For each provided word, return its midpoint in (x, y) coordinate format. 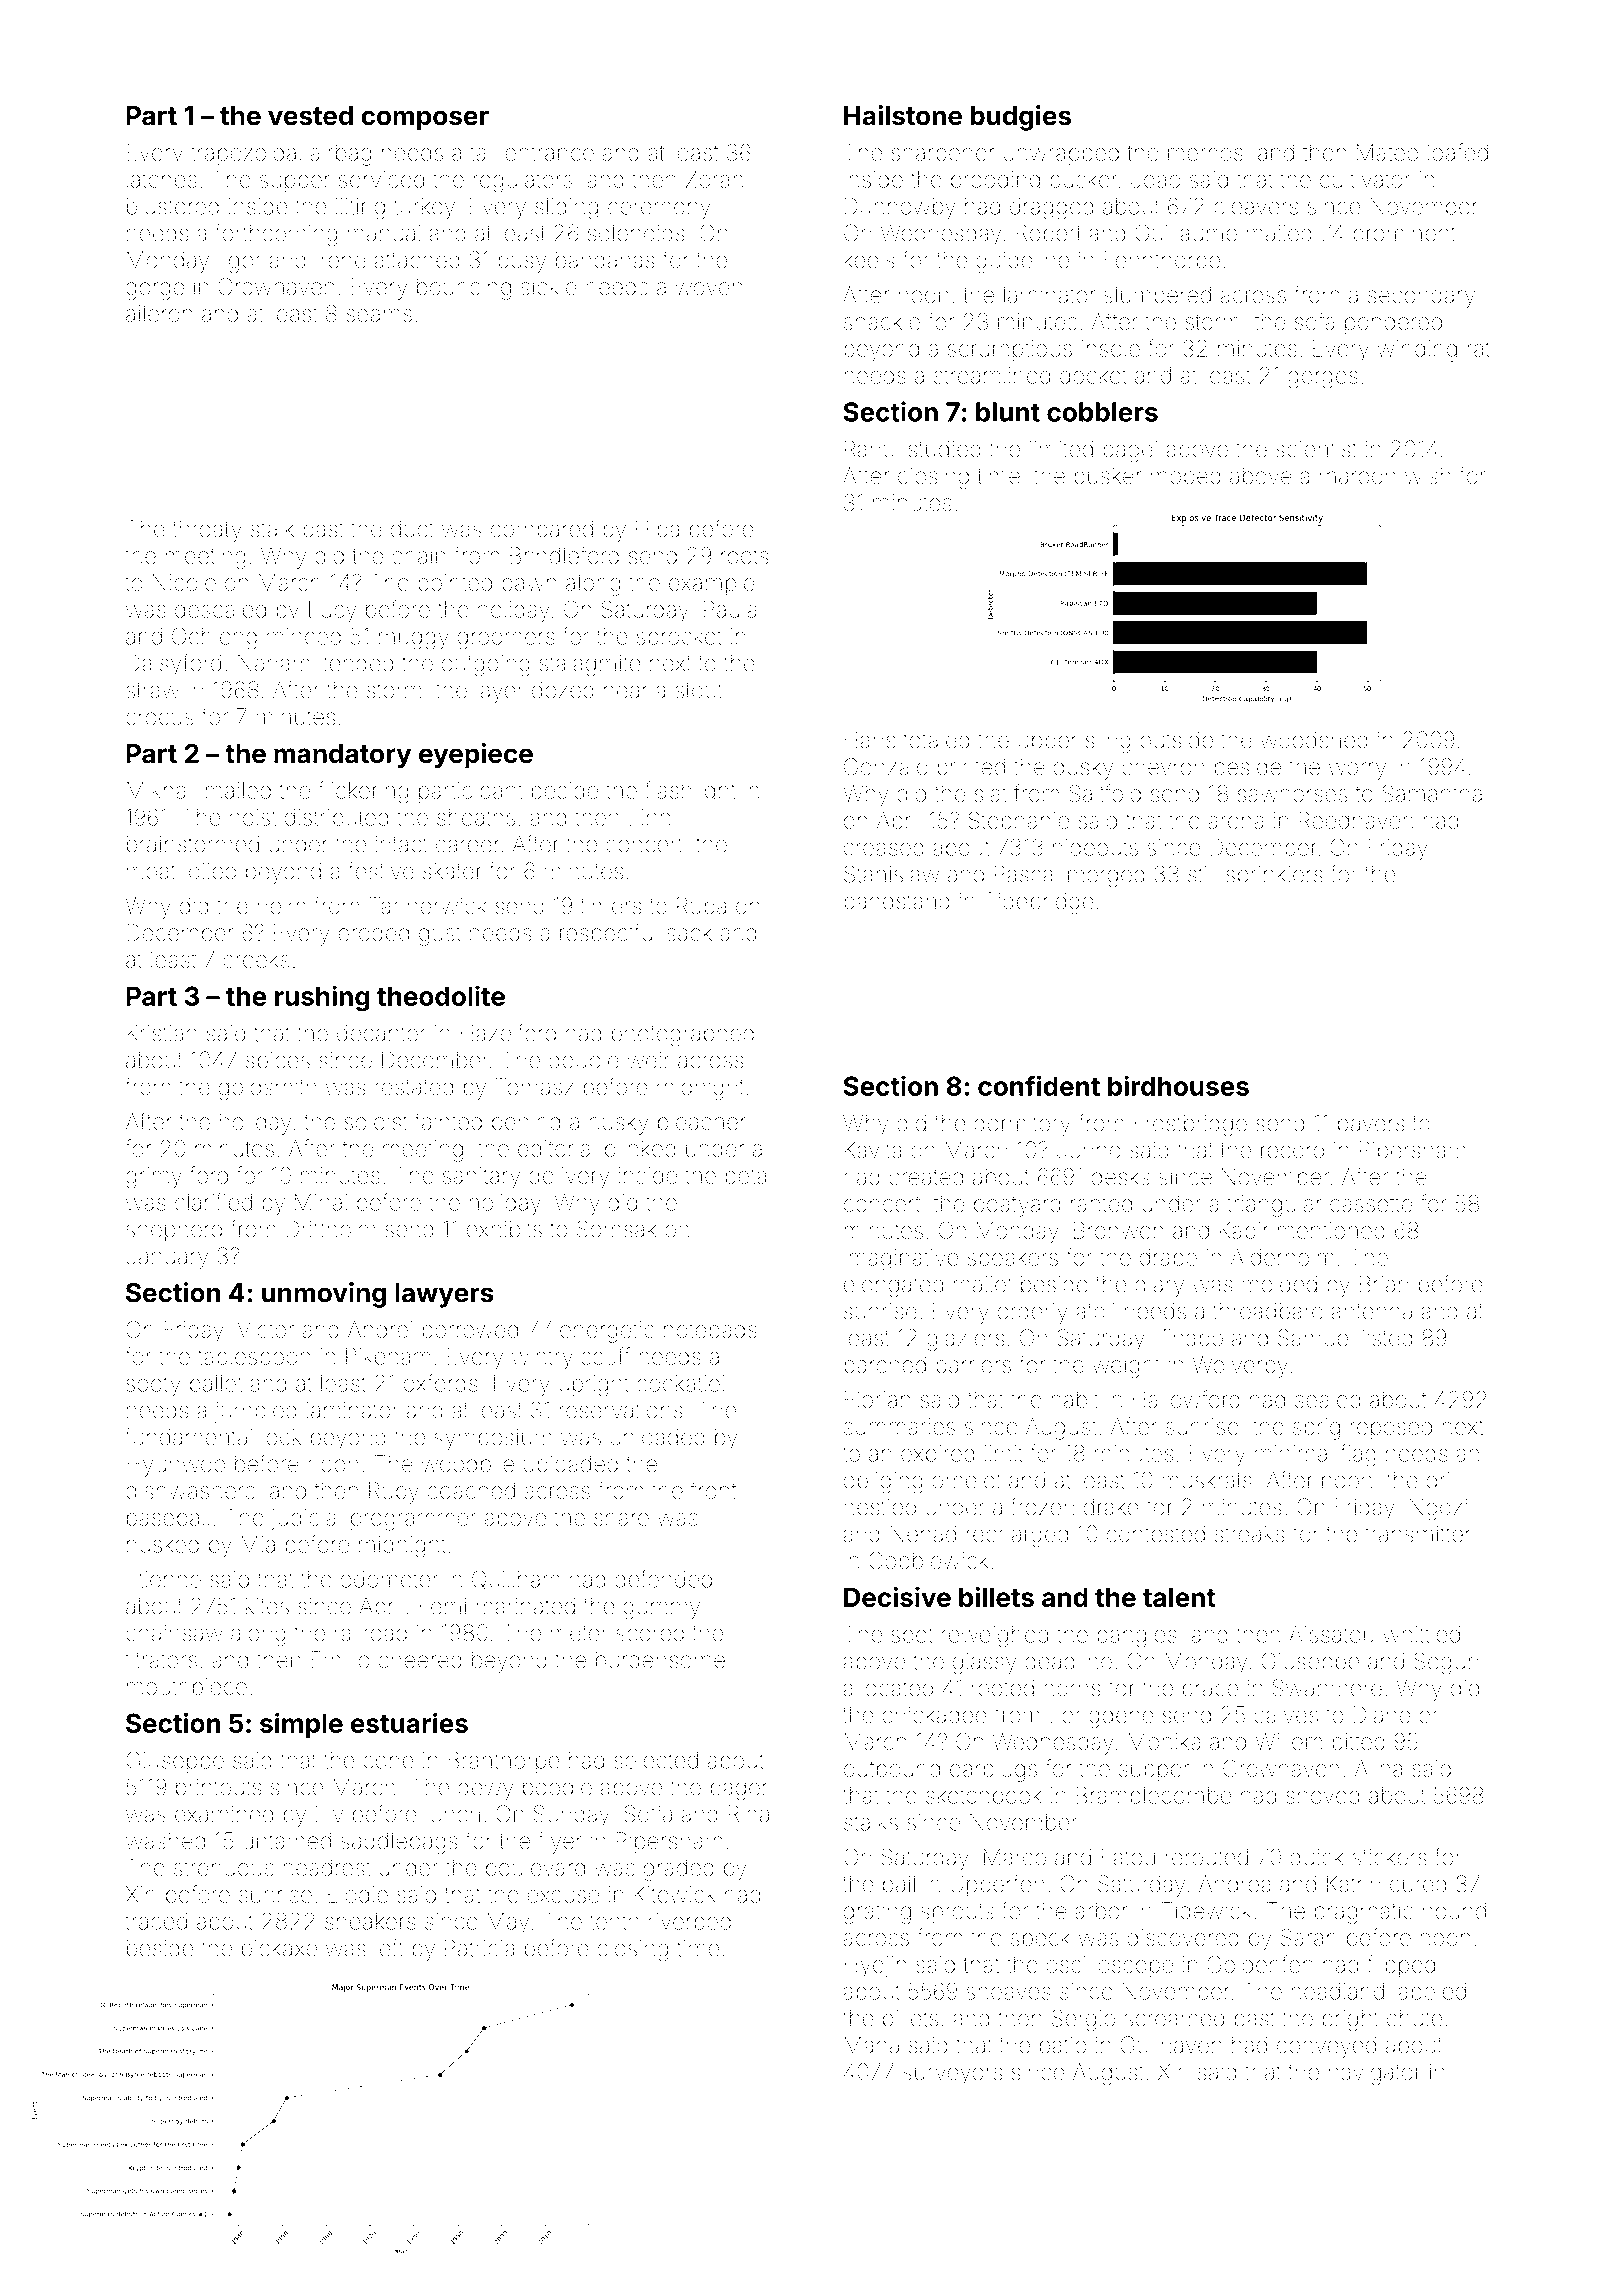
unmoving (324, 1295)
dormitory (1022, 1125)
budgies (1020, 118)
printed (971, 768)
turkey (424, 209)
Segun (1446, 1663)
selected (656, 1760)
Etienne (164, 1579)
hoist (253, 817)
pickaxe (279, 1950)
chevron (1163, 767)
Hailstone (903, 115)
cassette (1371, 1204)
